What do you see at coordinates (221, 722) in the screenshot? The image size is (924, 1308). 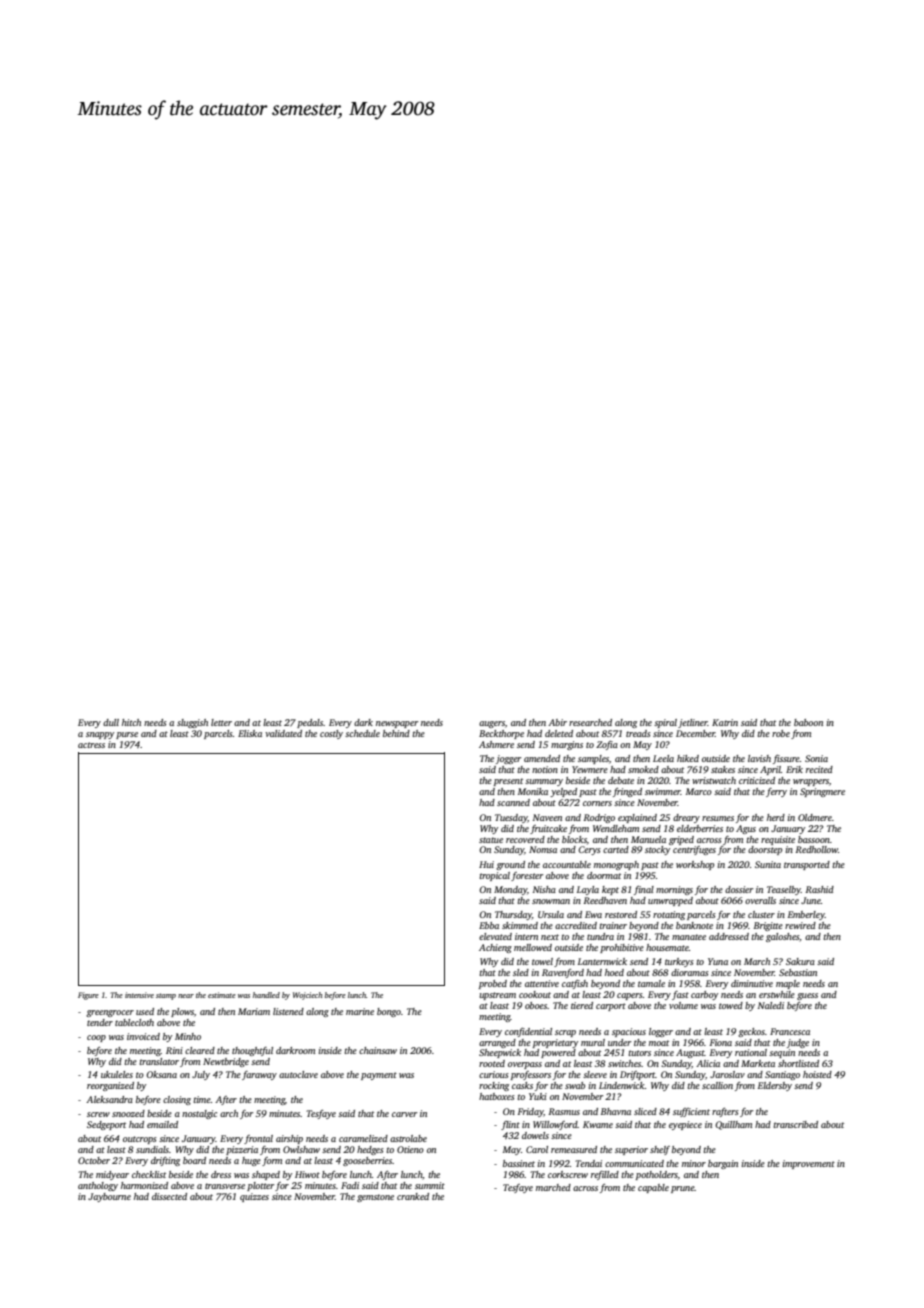 I see `letter` at bounding box center [221, 722].
